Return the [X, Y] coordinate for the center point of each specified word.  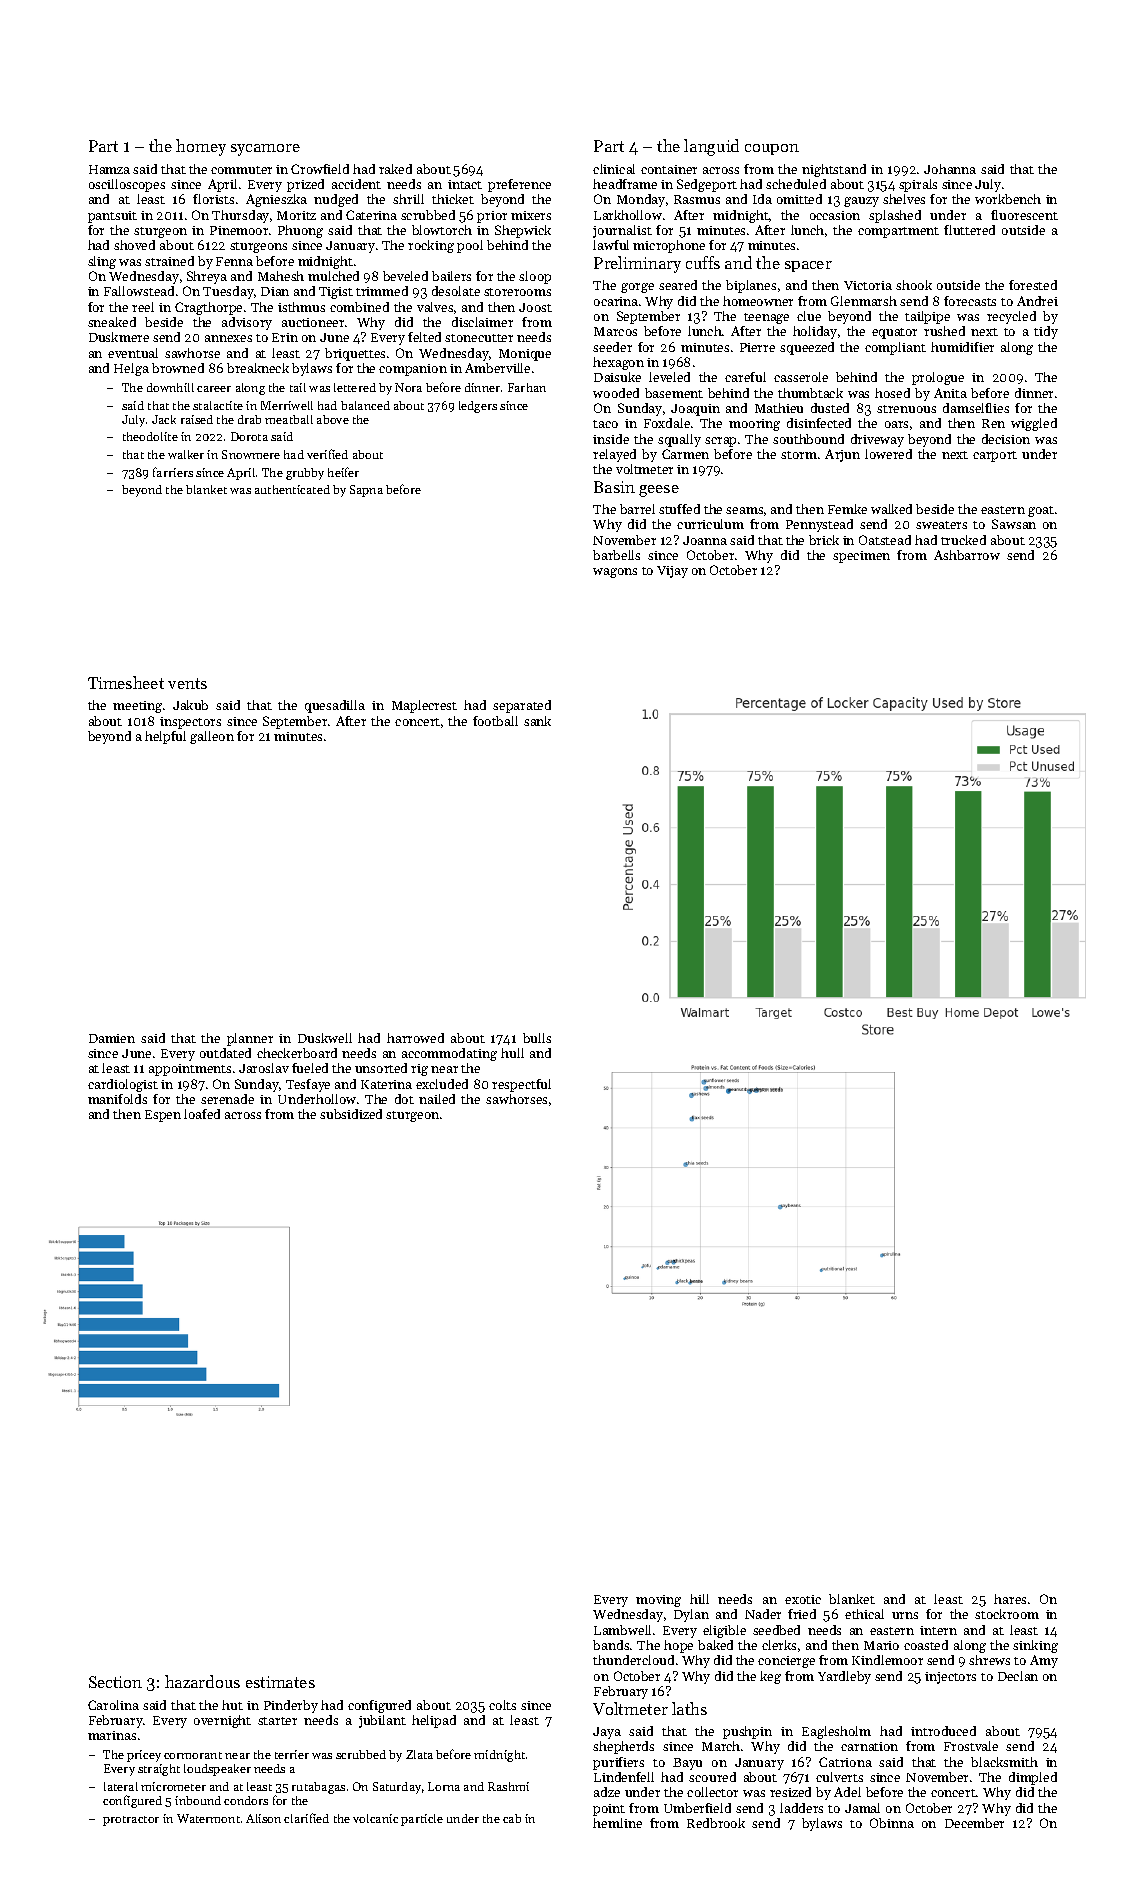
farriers [173, 472]
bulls [537, 1038]
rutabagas [318, 1788]
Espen [163, 1116]
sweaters [941, 525]
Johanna [950, 169]
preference [519, 185]
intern [938, 1630]
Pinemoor [239, 230]
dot [404, 1099]
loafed [202, 1114]
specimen [861, 557]
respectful [521, 1085]
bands [611, 1645]
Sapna [366, 491]
